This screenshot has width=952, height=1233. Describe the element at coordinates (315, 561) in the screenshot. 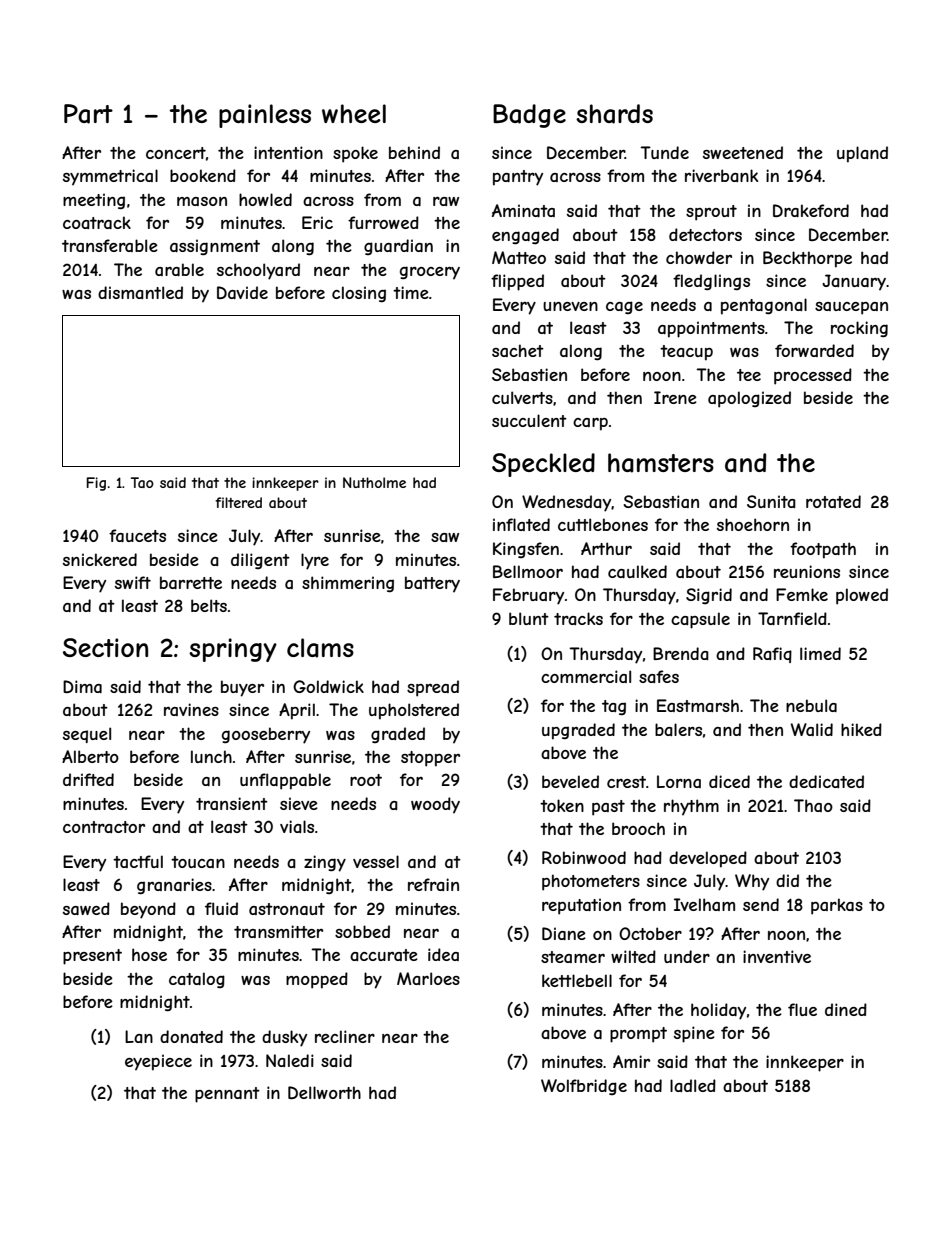

I see `lyre` at that location.
